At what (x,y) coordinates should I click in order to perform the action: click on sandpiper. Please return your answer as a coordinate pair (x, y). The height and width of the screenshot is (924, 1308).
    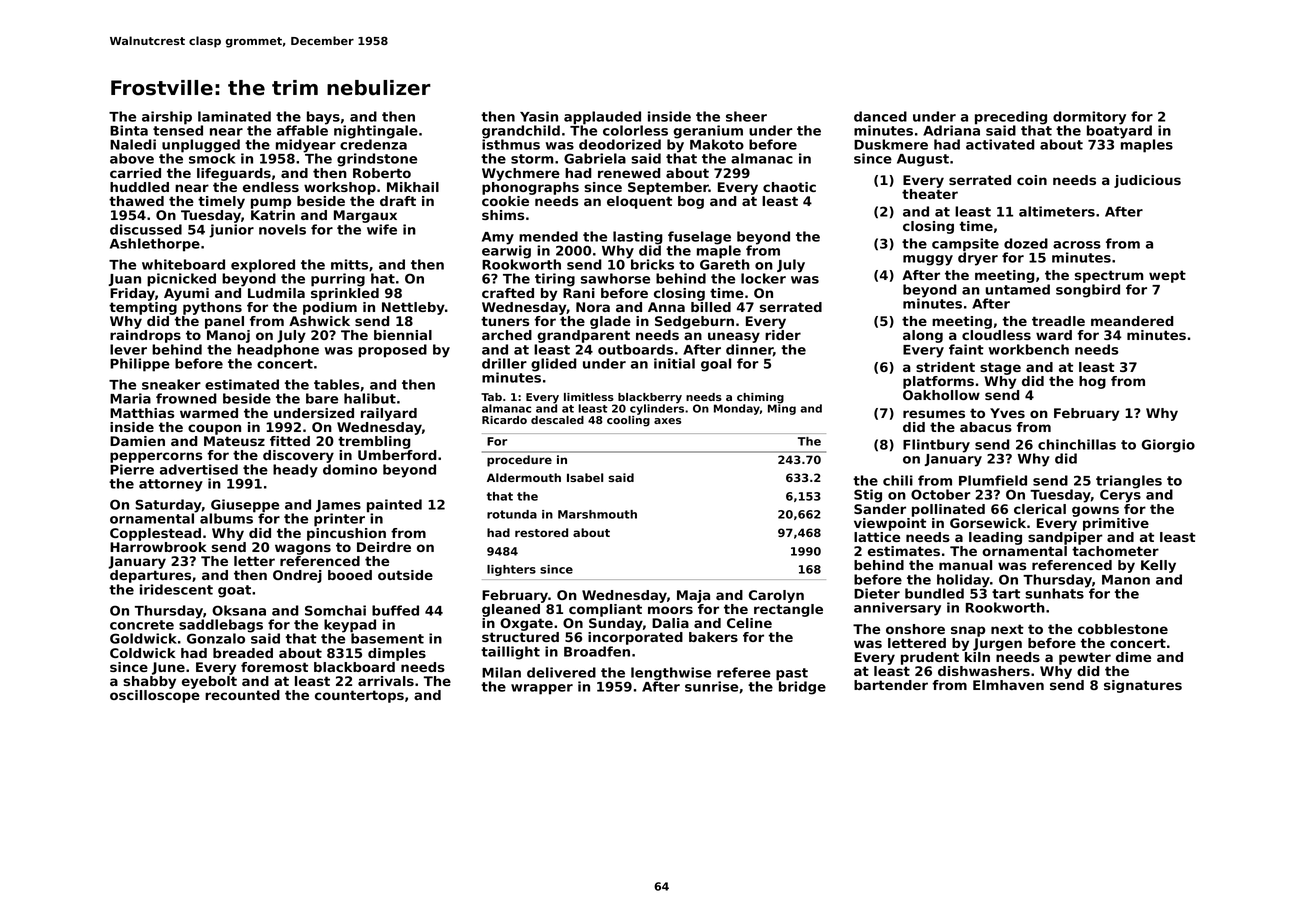
    Looking at the image, I should click on (1065, 538).
